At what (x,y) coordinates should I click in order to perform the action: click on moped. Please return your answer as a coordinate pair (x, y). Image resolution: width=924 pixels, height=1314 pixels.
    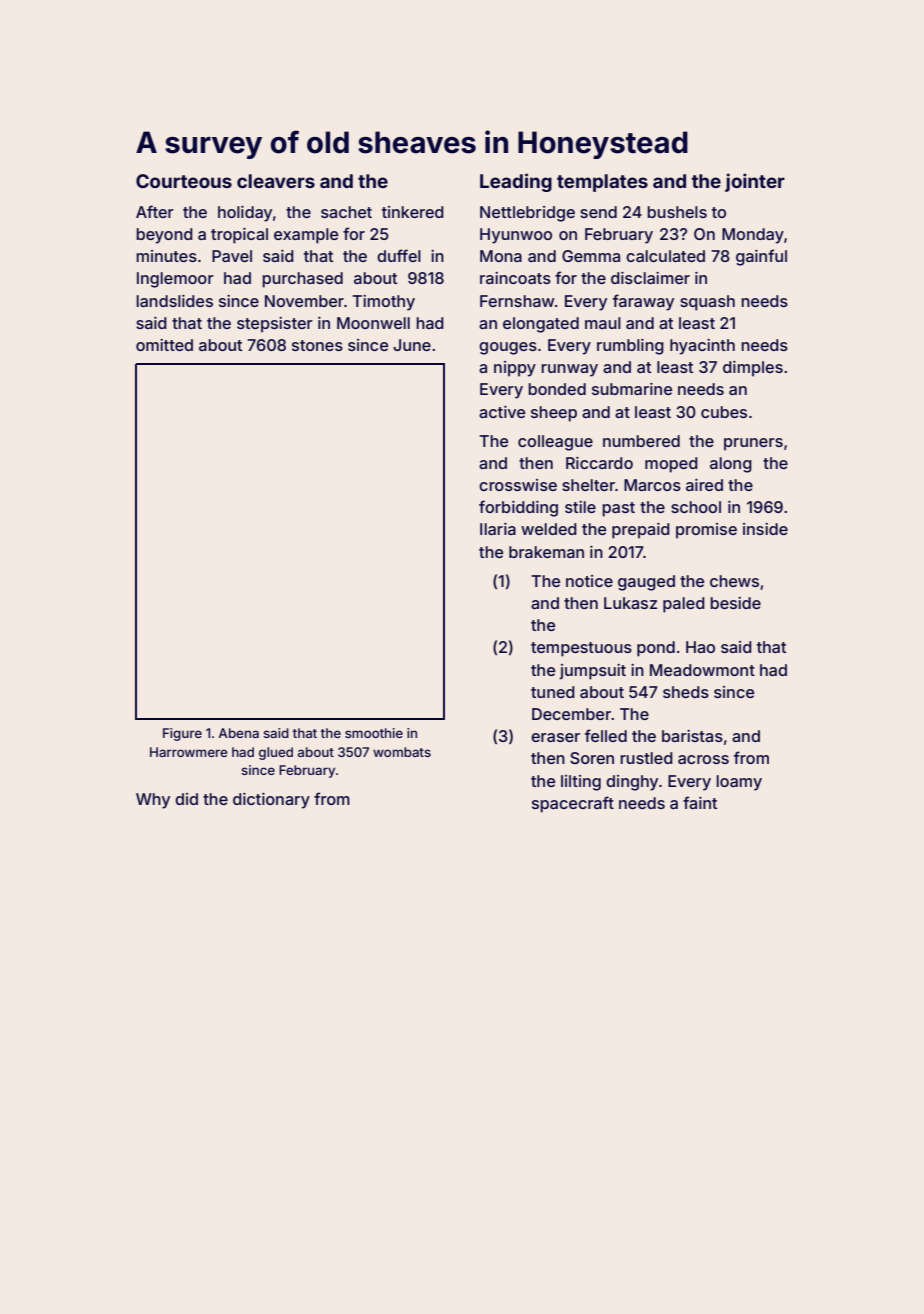
    Looking at the image, I should click on (671, 465).
